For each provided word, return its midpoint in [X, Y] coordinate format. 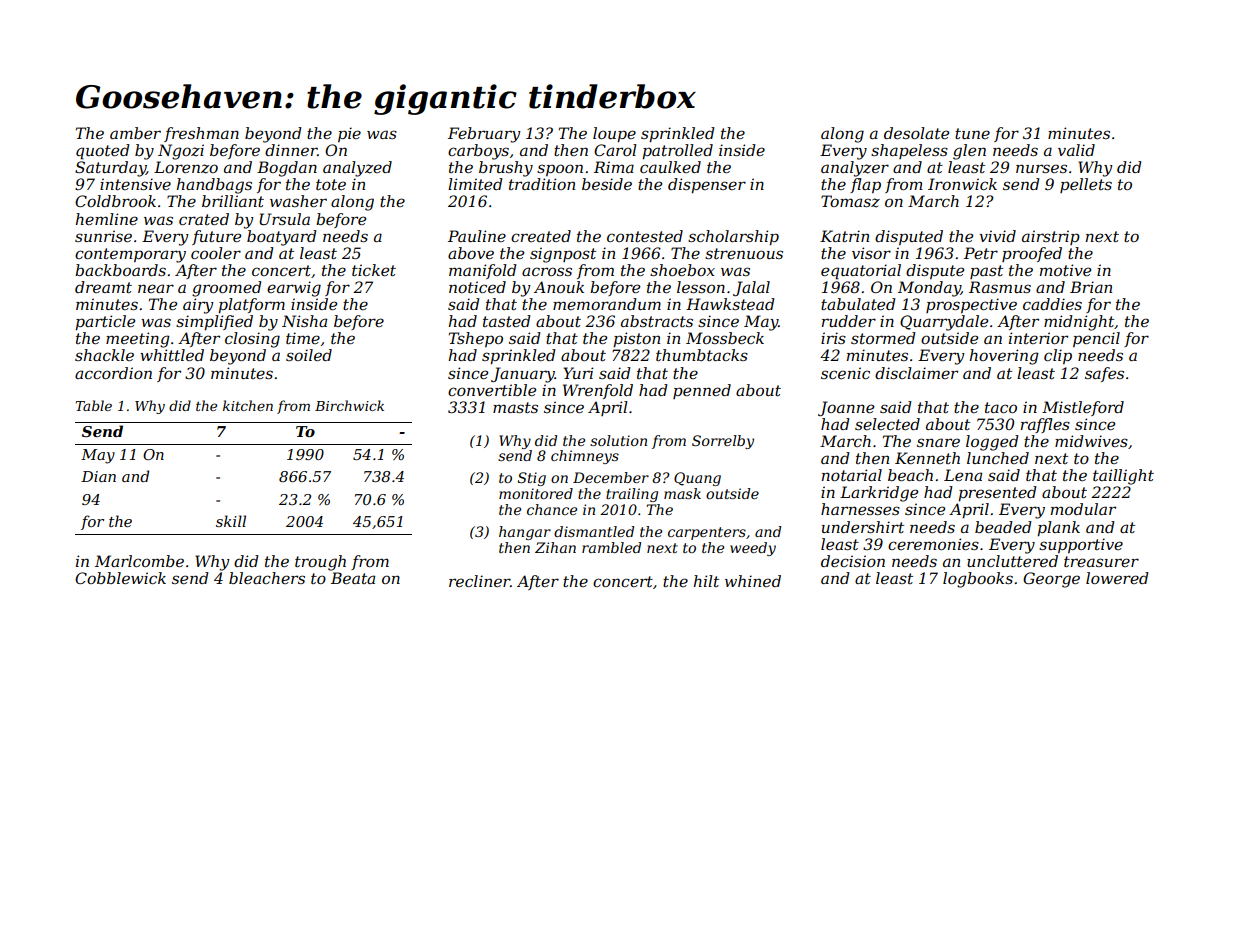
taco [1001, 407]
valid [1076, 150]
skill [231, 521]
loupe [614, 134]
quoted [103, 152]
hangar [525, 533]
